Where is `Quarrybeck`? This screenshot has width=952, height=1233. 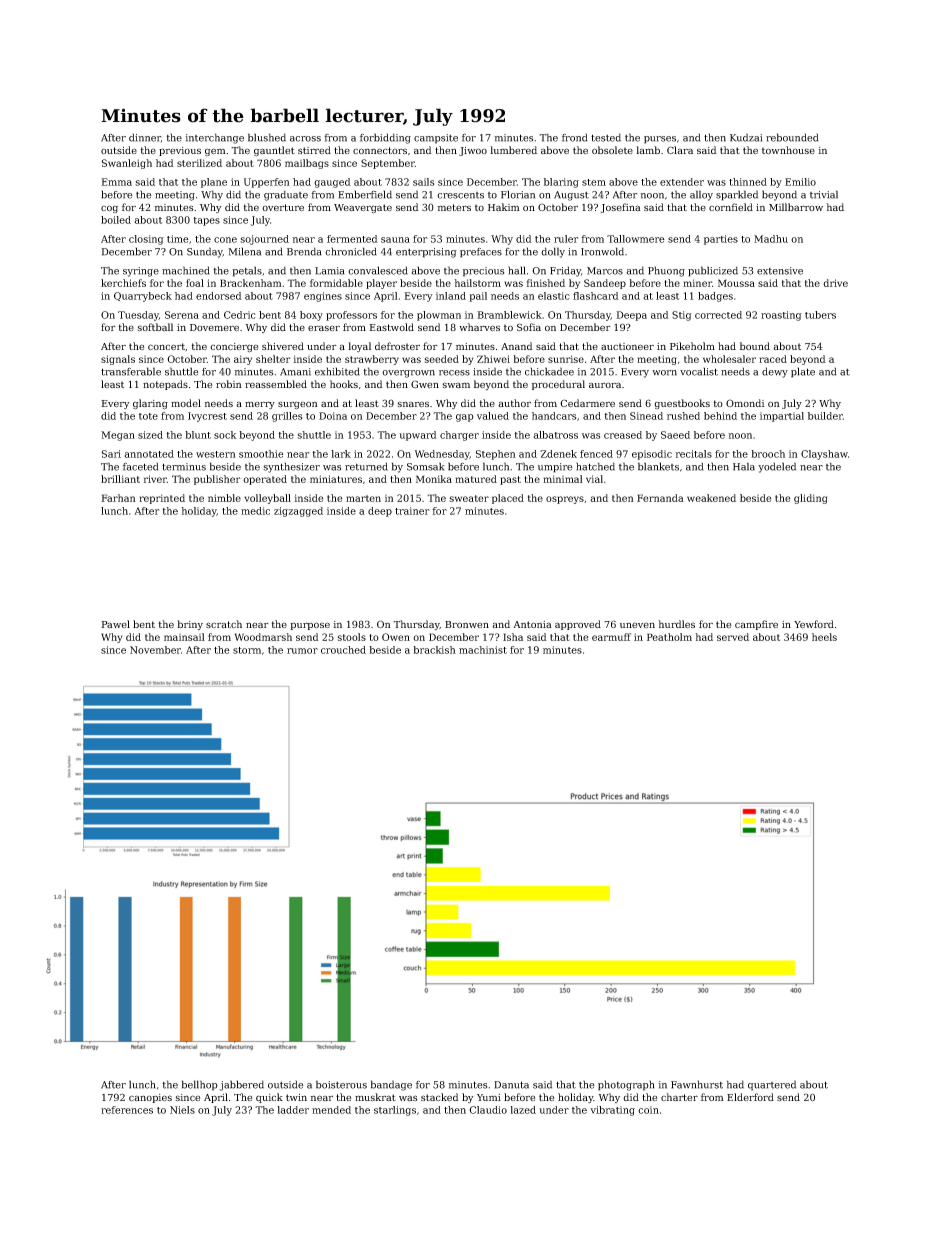
Quarrybeck is located at coordinates (143, 297).
